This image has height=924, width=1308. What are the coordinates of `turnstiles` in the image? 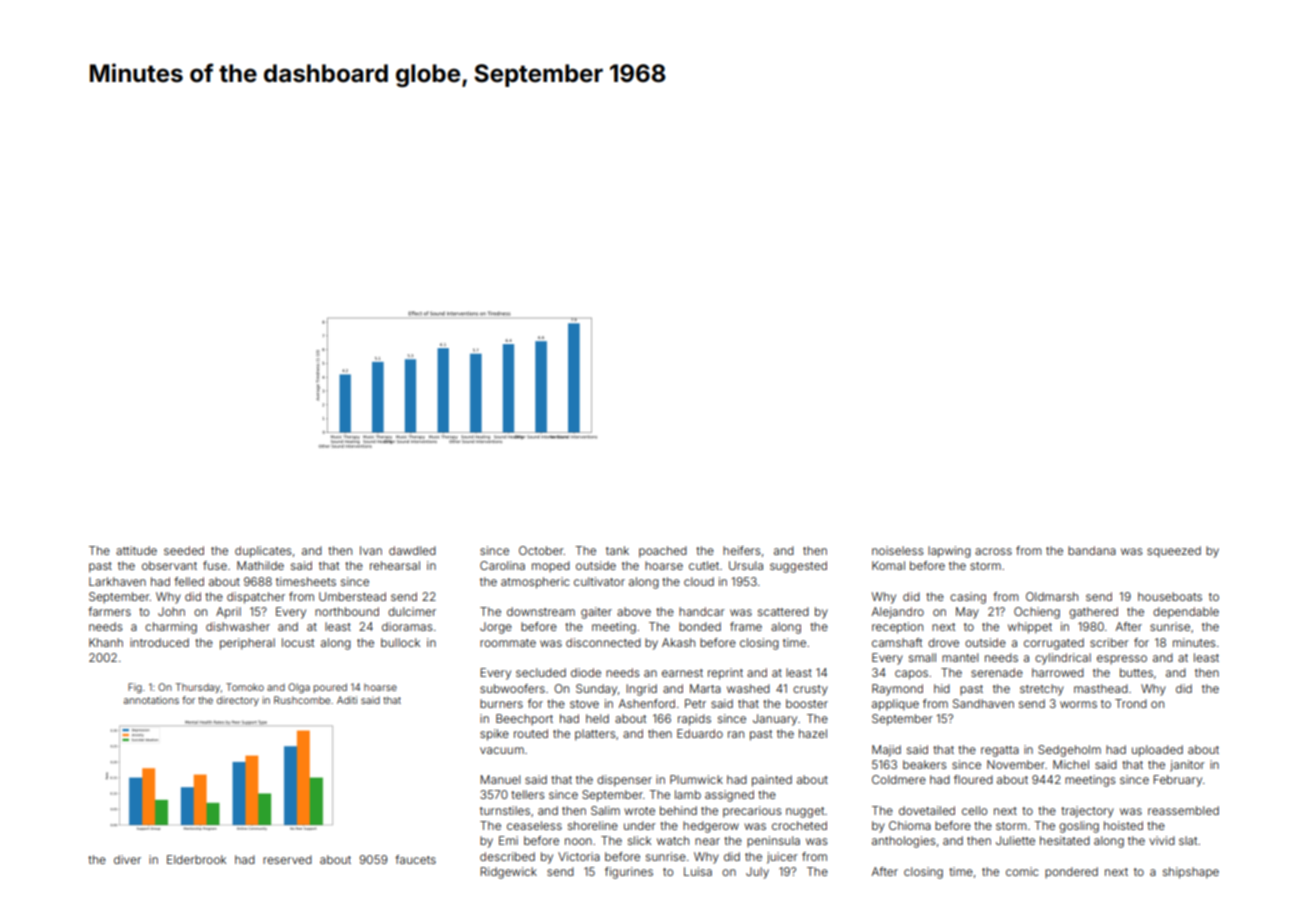 It's located at (505, 810).
